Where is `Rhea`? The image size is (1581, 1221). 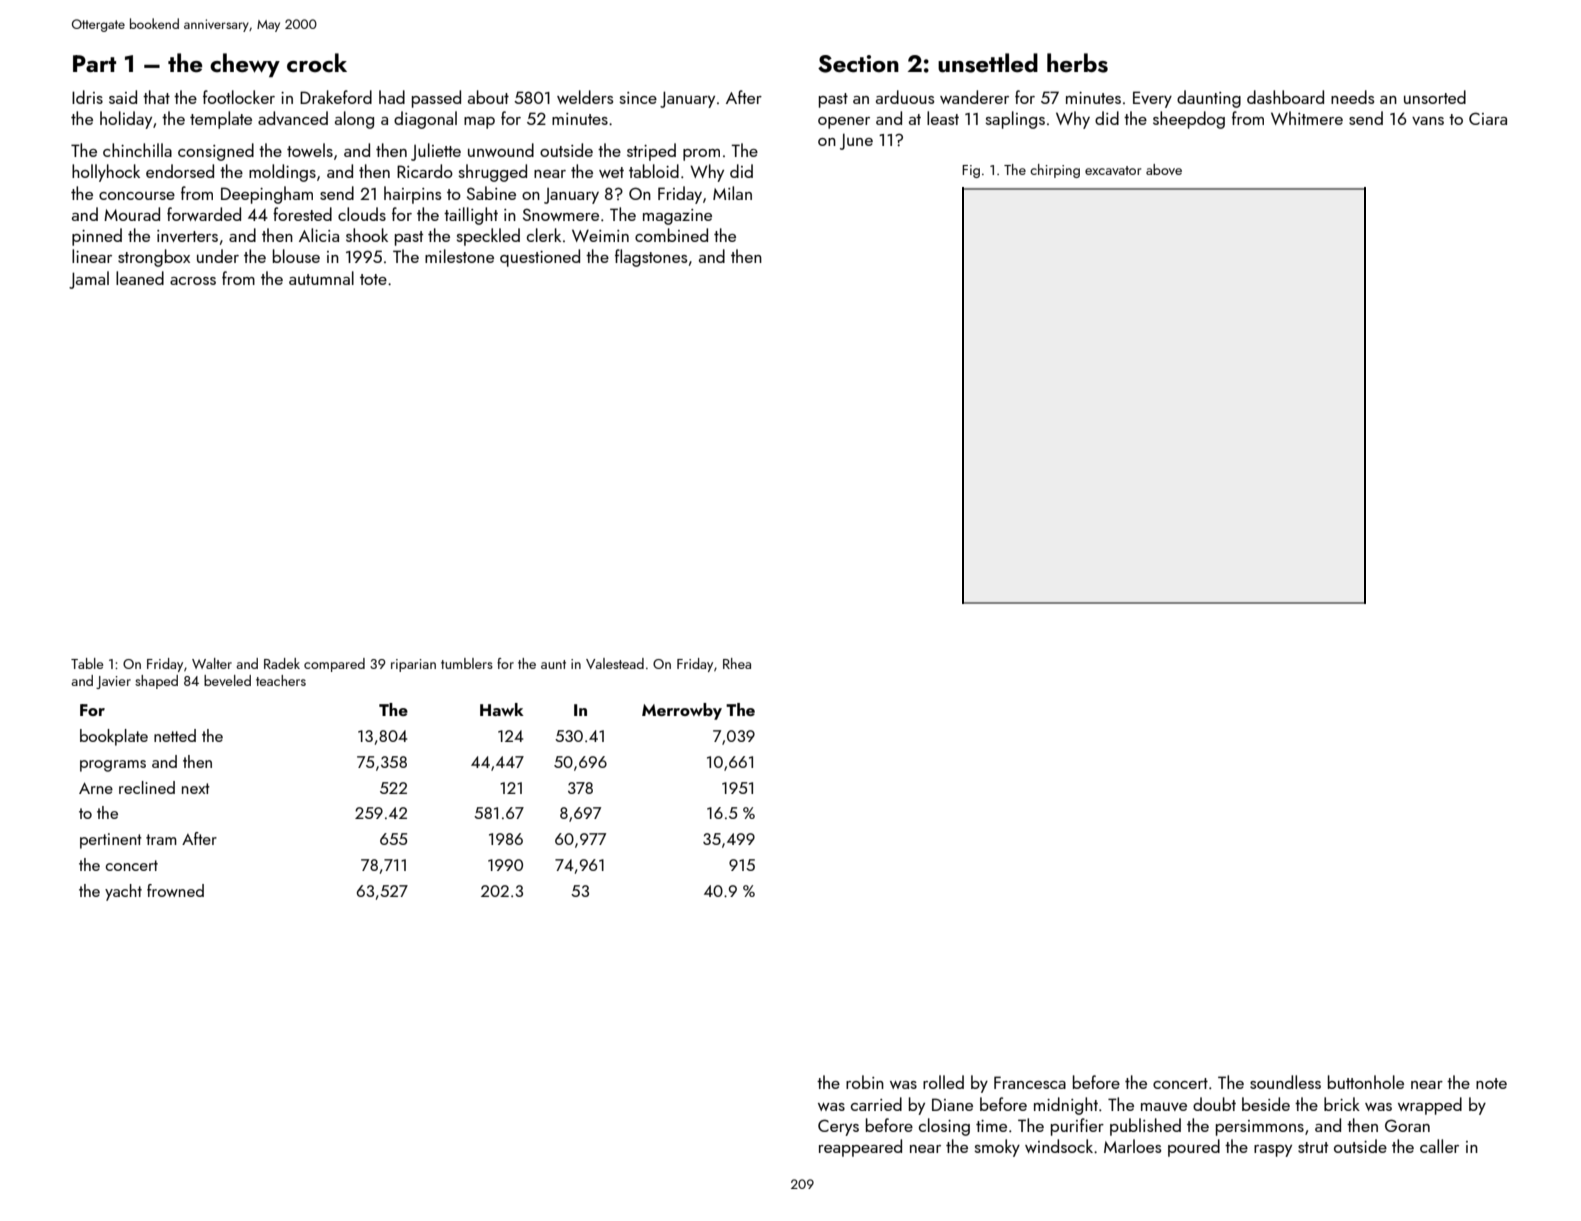 Rhea is located at coordinates (737, 663).
